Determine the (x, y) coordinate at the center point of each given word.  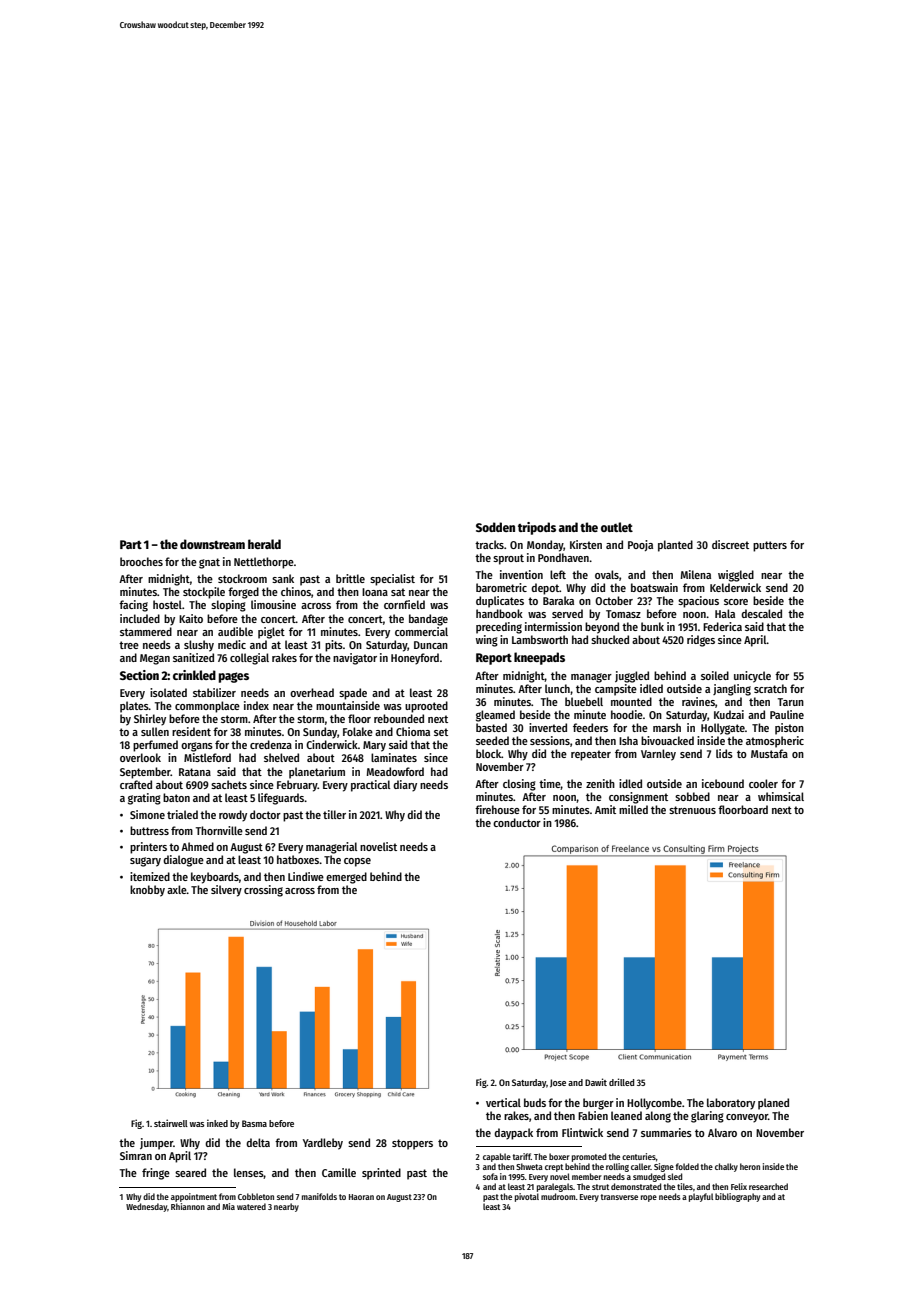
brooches (141, 561)
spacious (698, 602)
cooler (763, 783)
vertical (503, 1102)
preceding (499, 628)
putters (770, 546)
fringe (156, 1174)
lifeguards (281, 799)
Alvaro (722, 1132)
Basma (254, 1123)
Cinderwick (332, 744)
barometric (501, 587)
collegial (249, 659)
